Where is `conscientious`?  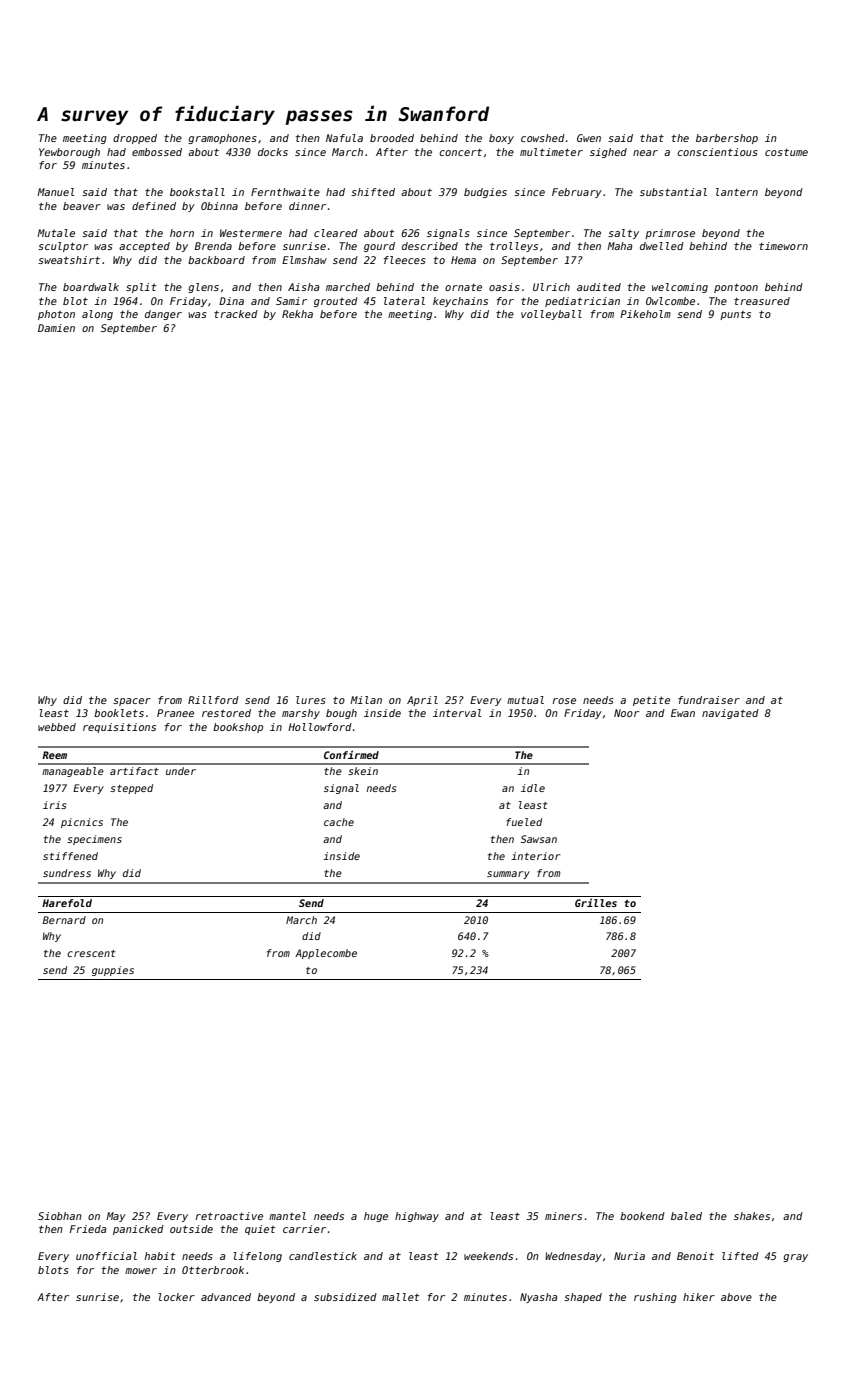
conscientious is located at coordinates (717, 152).
